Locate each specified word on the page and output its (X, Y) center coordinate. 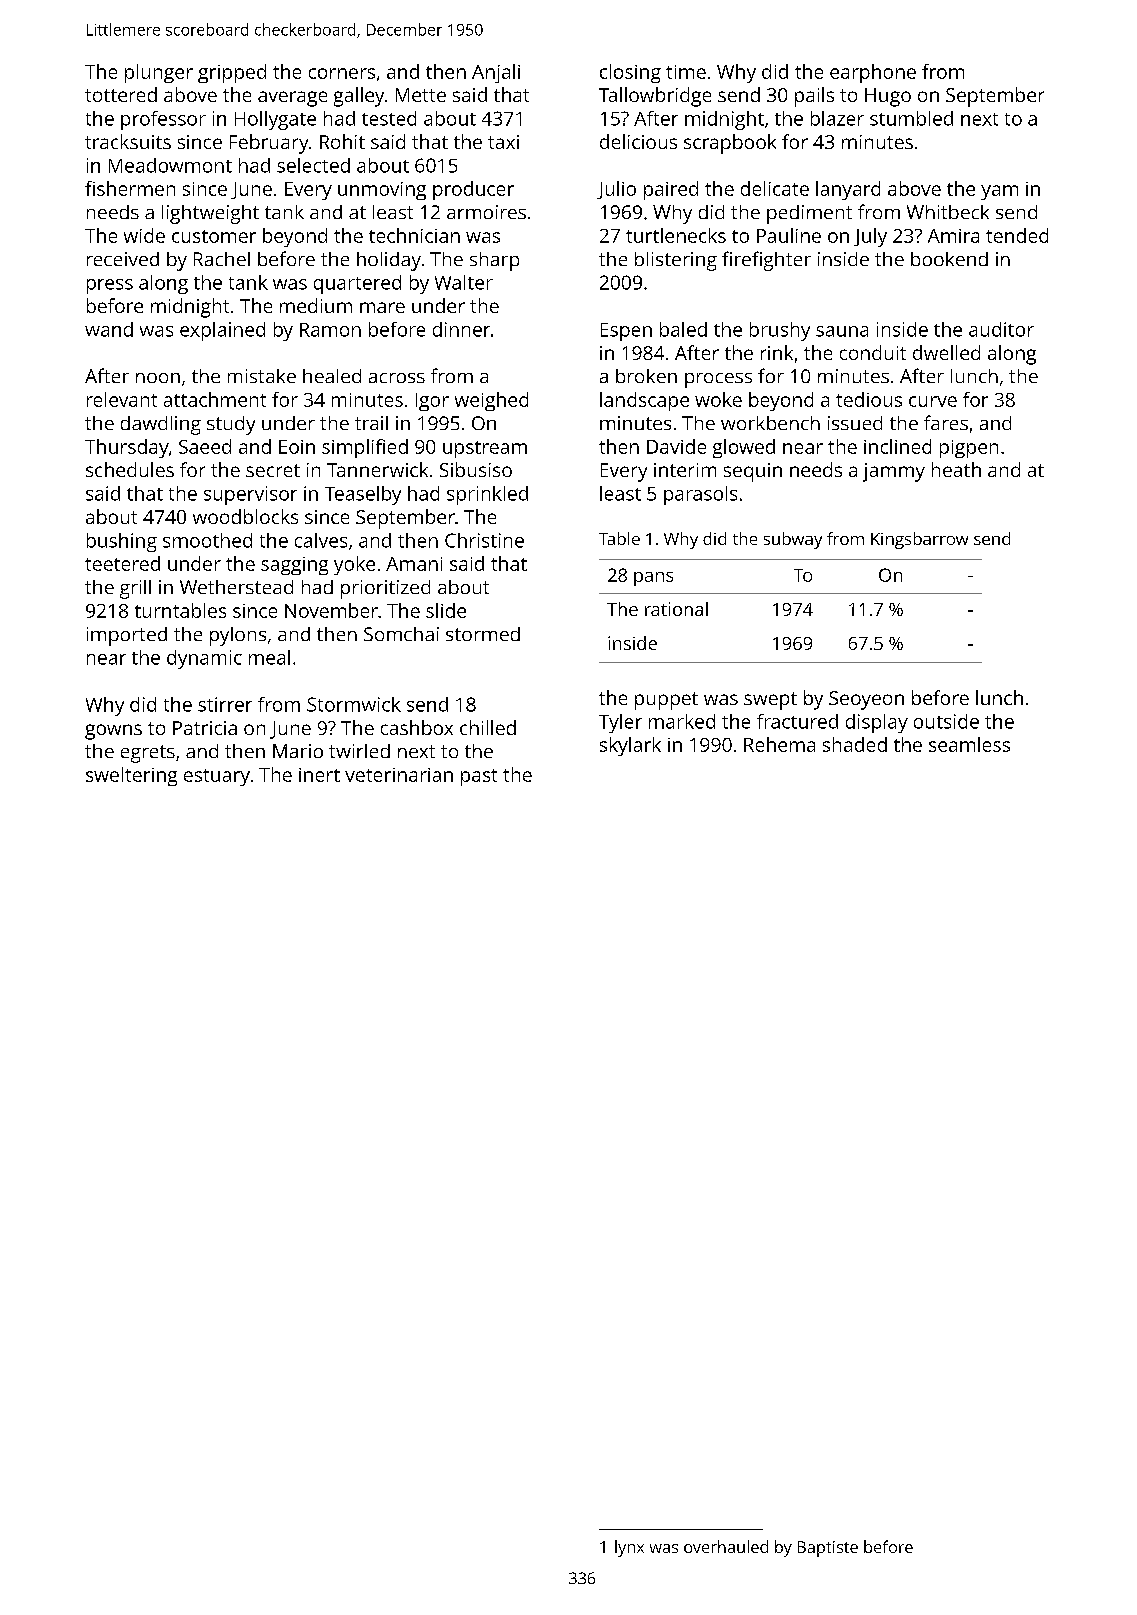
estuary (217, 777)
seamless (969, 744)
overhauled (726, 1546)
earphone (873, 73)
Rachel (222, 259)
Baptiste (828, 1549)
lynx (629, 1548)
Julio (616, 190)
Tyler (620, 723)
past (479, 777)
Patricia (205, 728)
